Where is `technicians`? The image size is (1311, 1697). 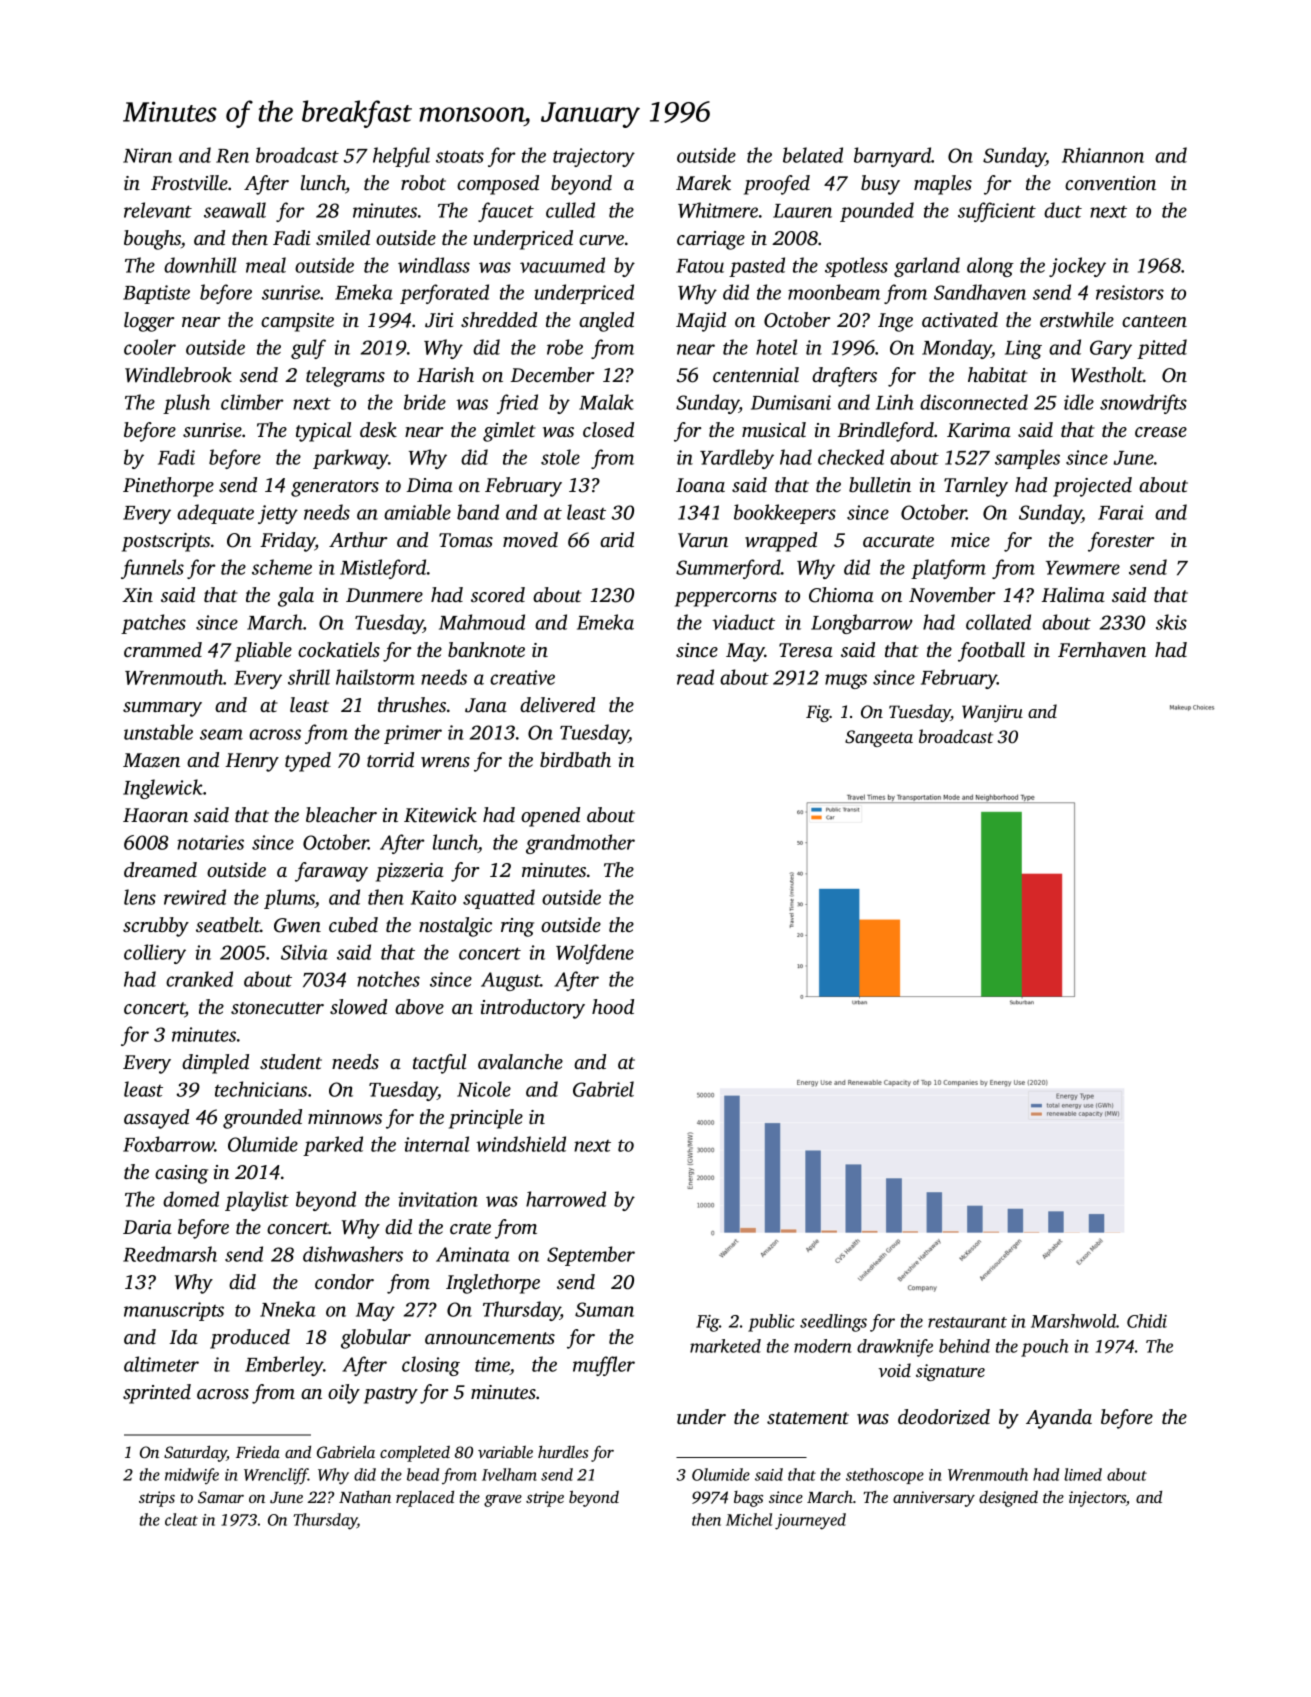
technicians is located at coordinates (261, 1089).
